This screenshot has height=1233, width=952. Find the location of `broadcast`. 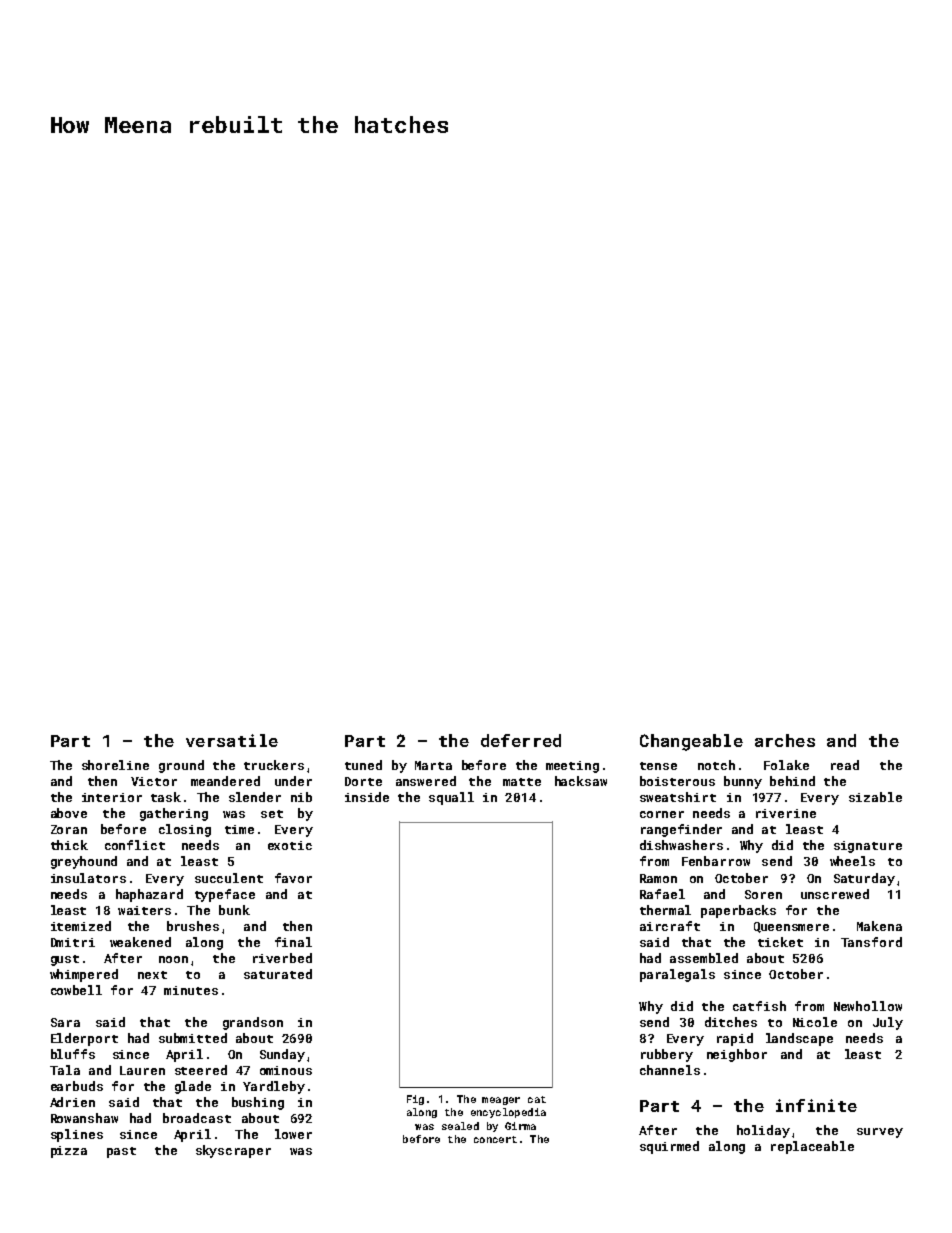

broadcast is located at coordinates (197, 1118).
